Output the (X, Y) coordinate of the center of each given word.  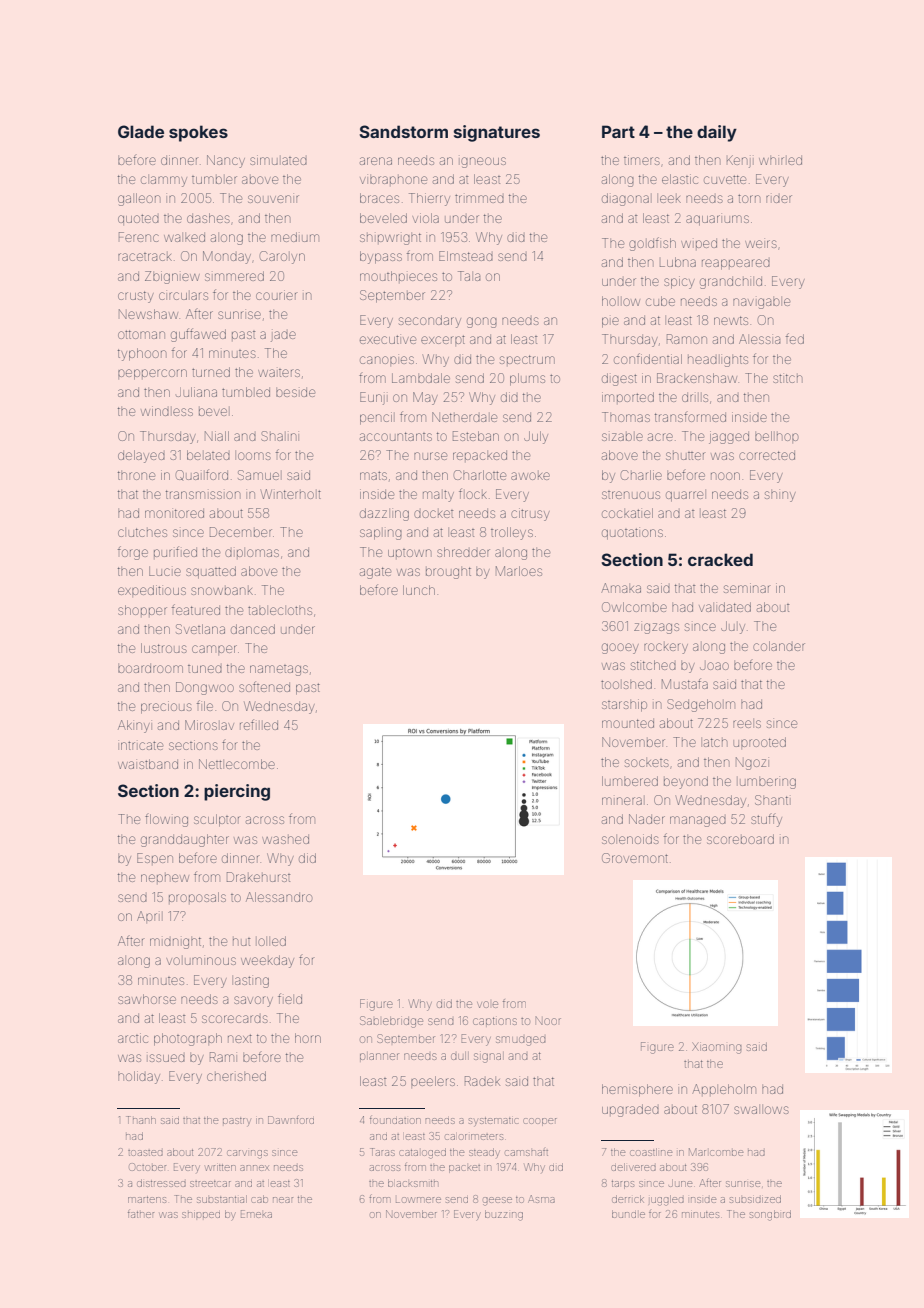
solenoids (630, 839)
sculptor (217, 820)
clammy (164, 181)
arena (376, 161)
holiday (139, 1077)
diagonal (625, 199)
